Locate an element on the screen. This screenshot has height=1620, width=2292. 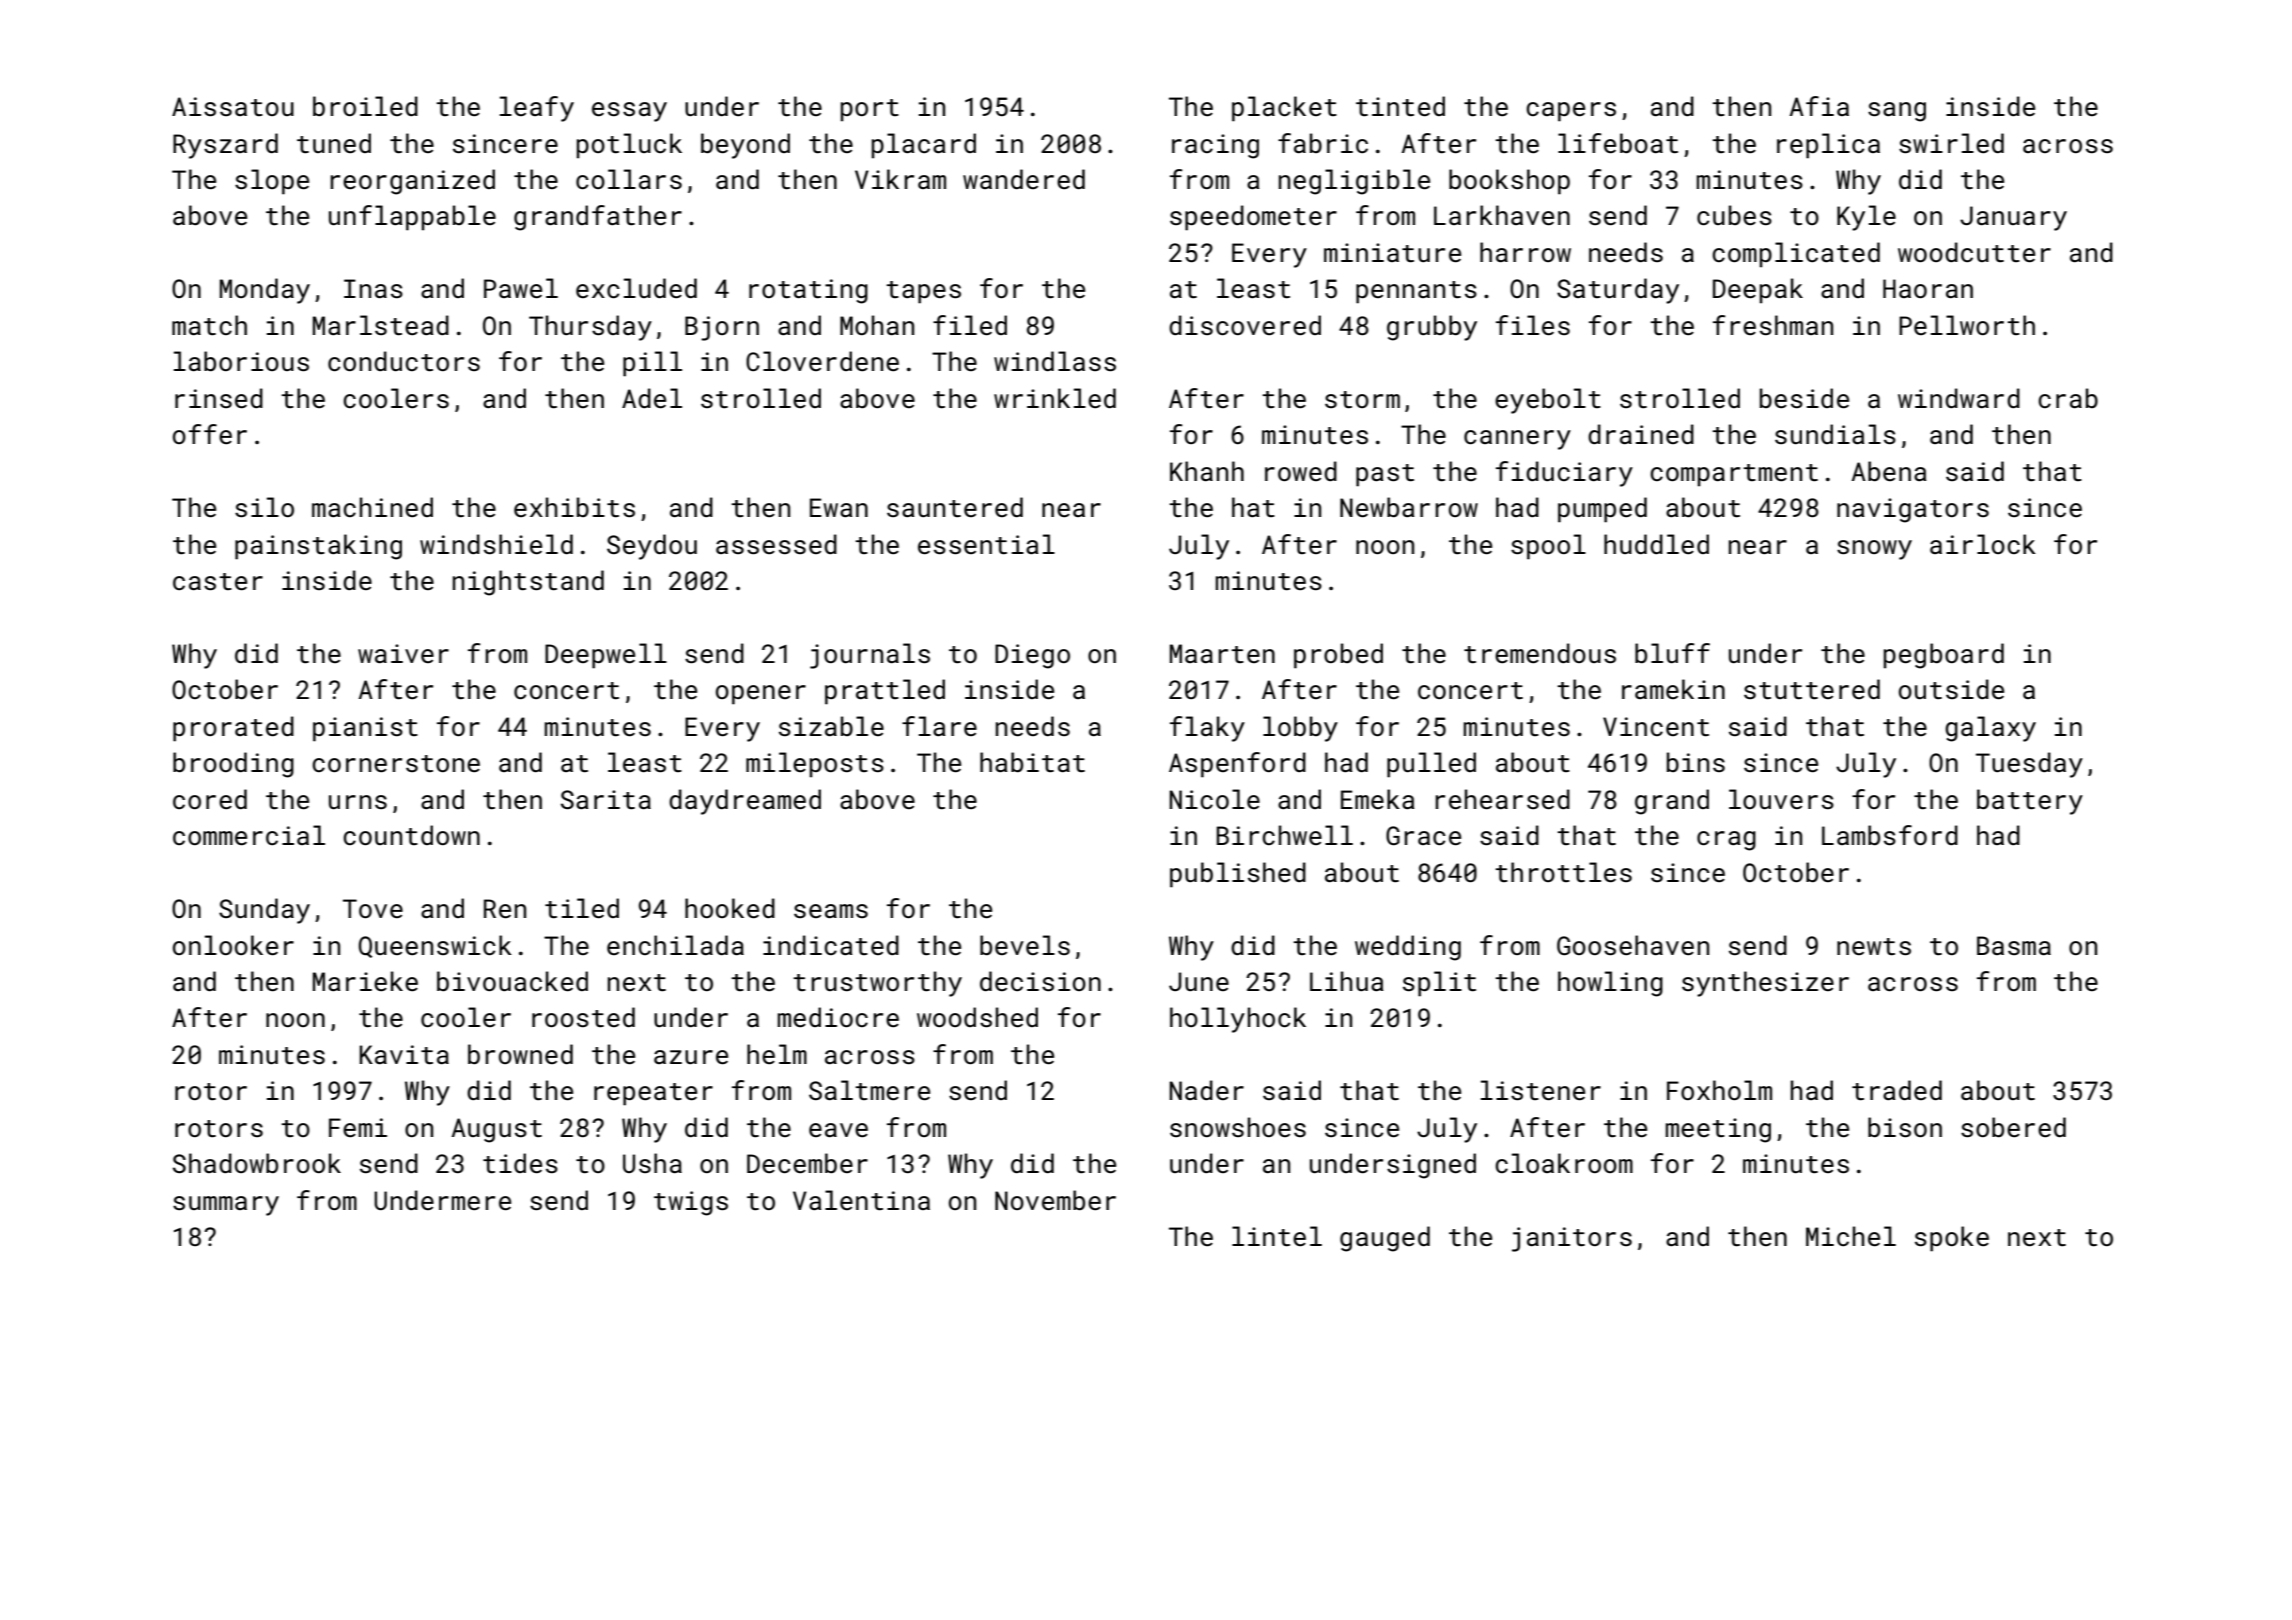
prorated is located at coordinates (233, 729).
